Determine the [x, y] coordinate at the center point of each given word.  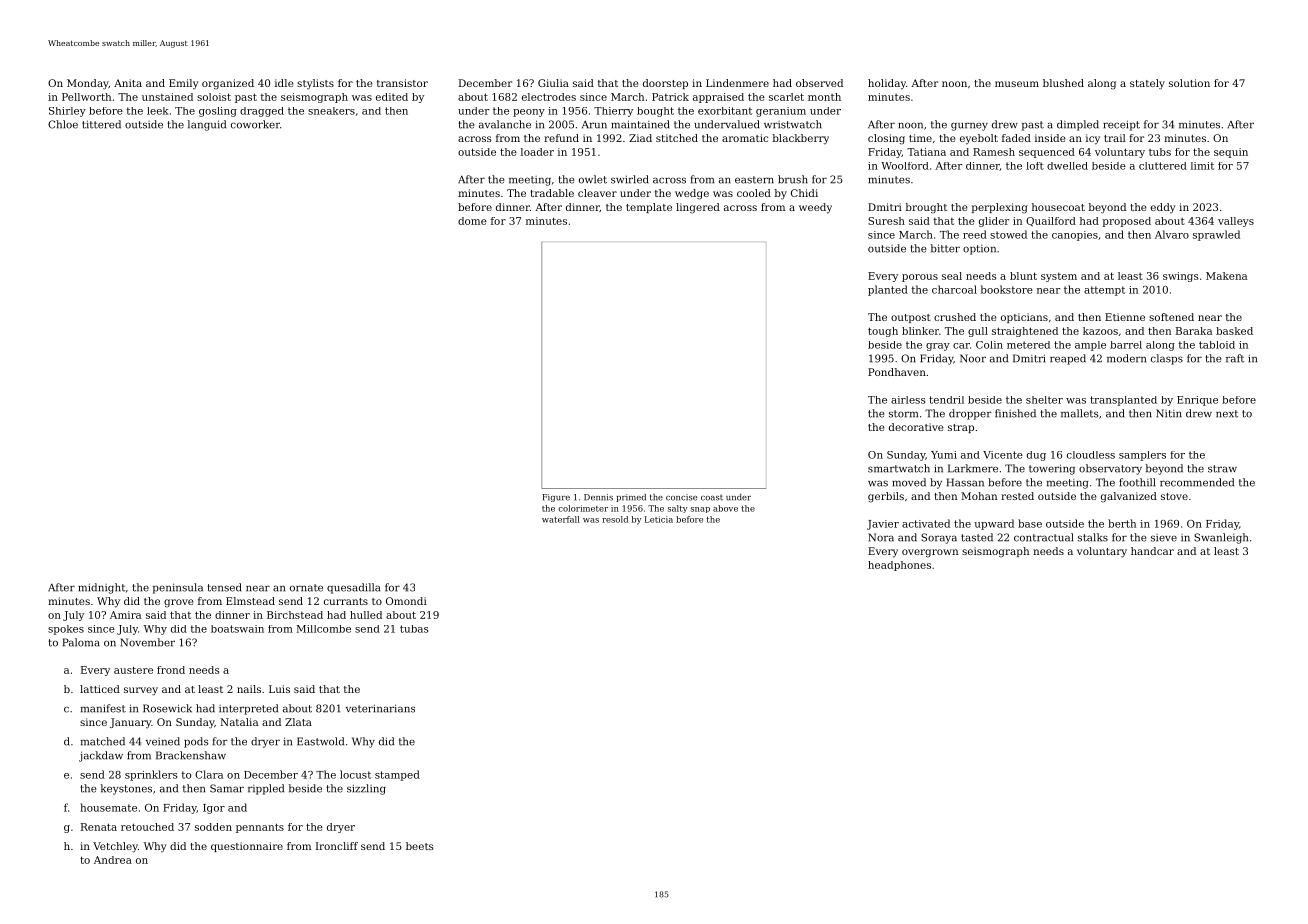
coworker [255, 124]
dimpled [1078, 125]
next [1227, 414]
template [649, 208]
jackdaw [101, 756]
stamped [397, 775]
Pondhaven [897, 372]
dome [472, 221]
